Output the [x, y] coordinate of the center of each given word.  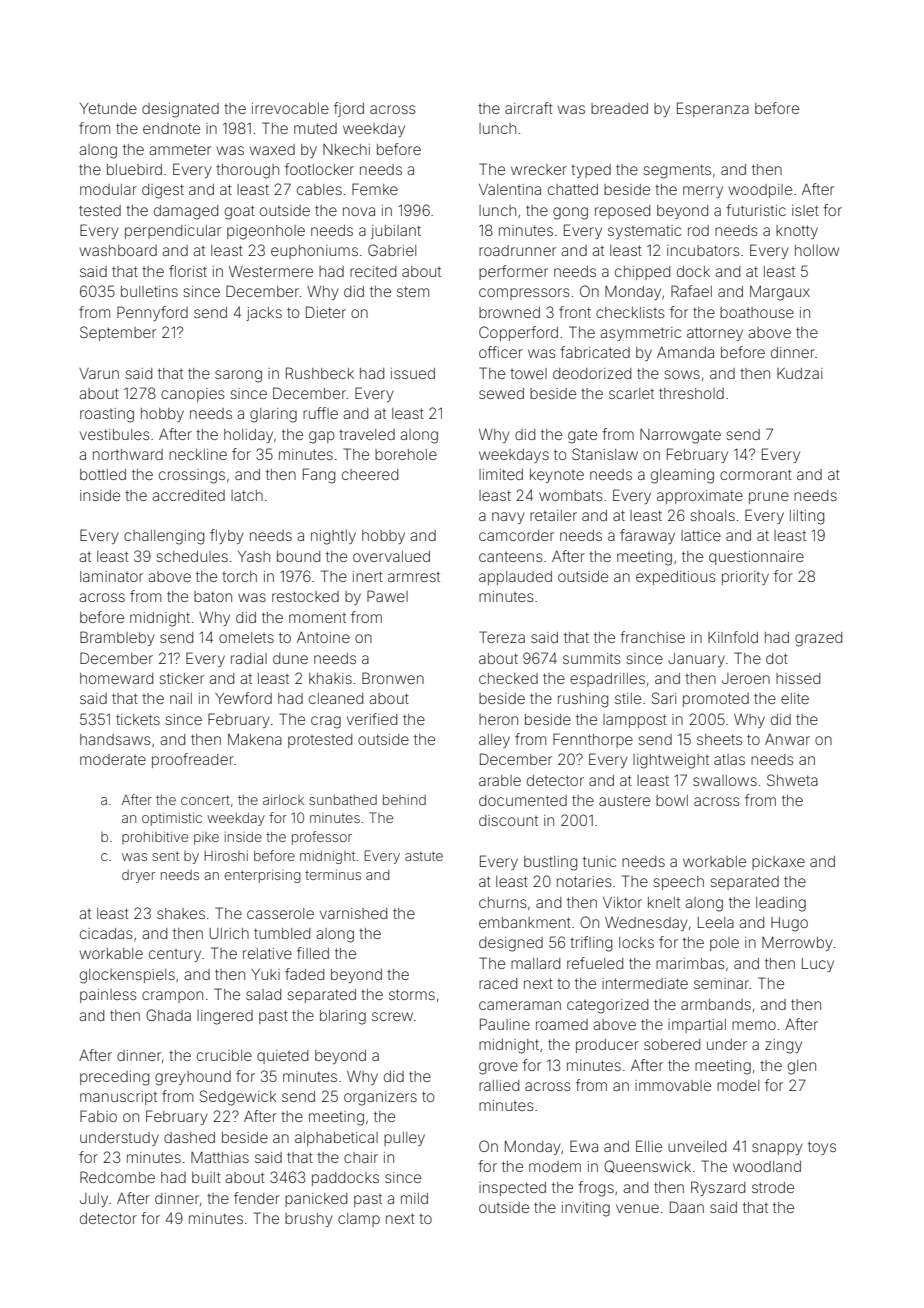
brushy [309, 1220]
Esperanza [713, 109]
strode [773, 1187]
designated [180, 110]
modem [555, 1166]
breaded [619, 108]
